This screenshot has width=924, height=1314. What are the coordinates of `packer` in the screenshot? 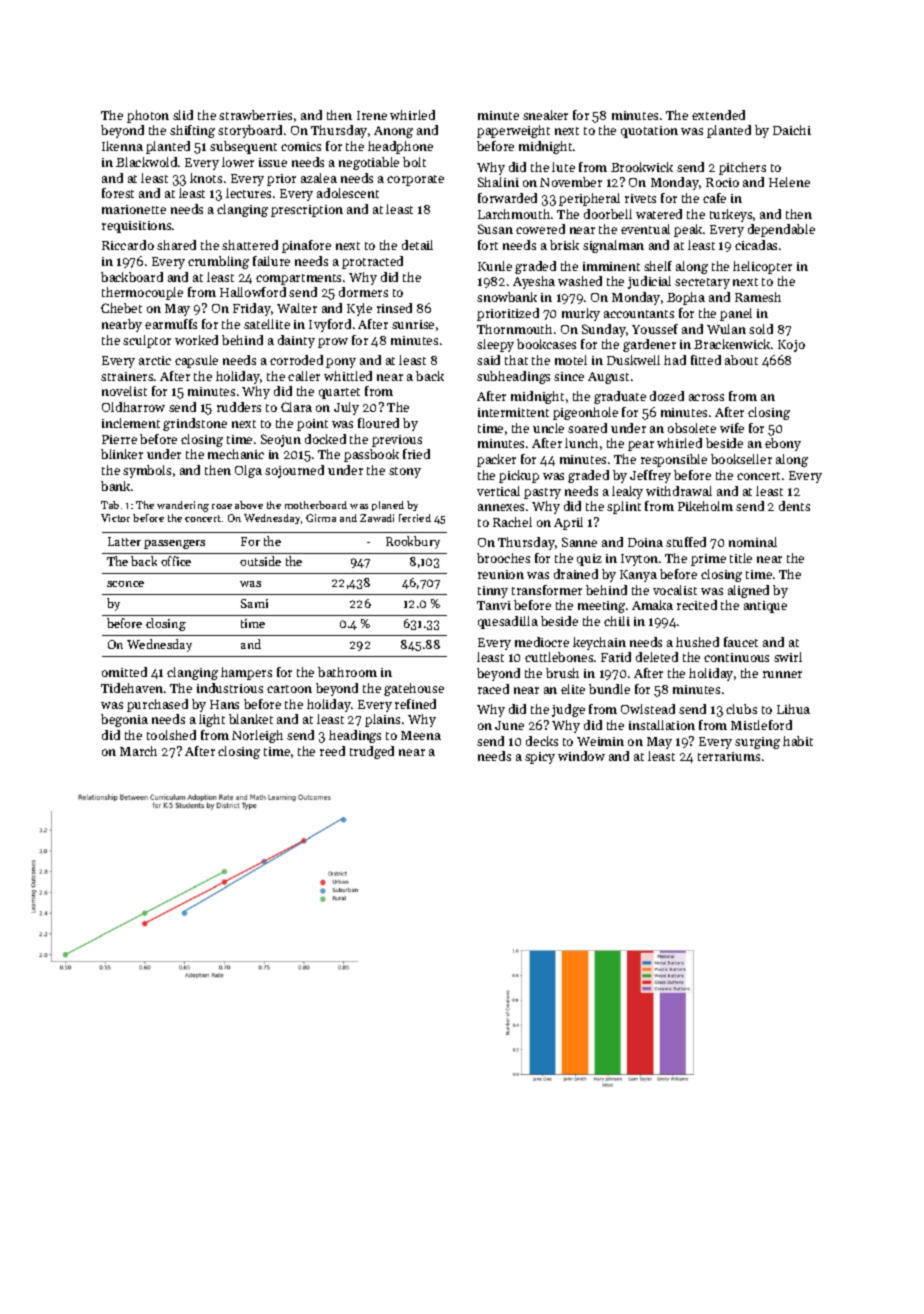 It's located at (496, 460).
